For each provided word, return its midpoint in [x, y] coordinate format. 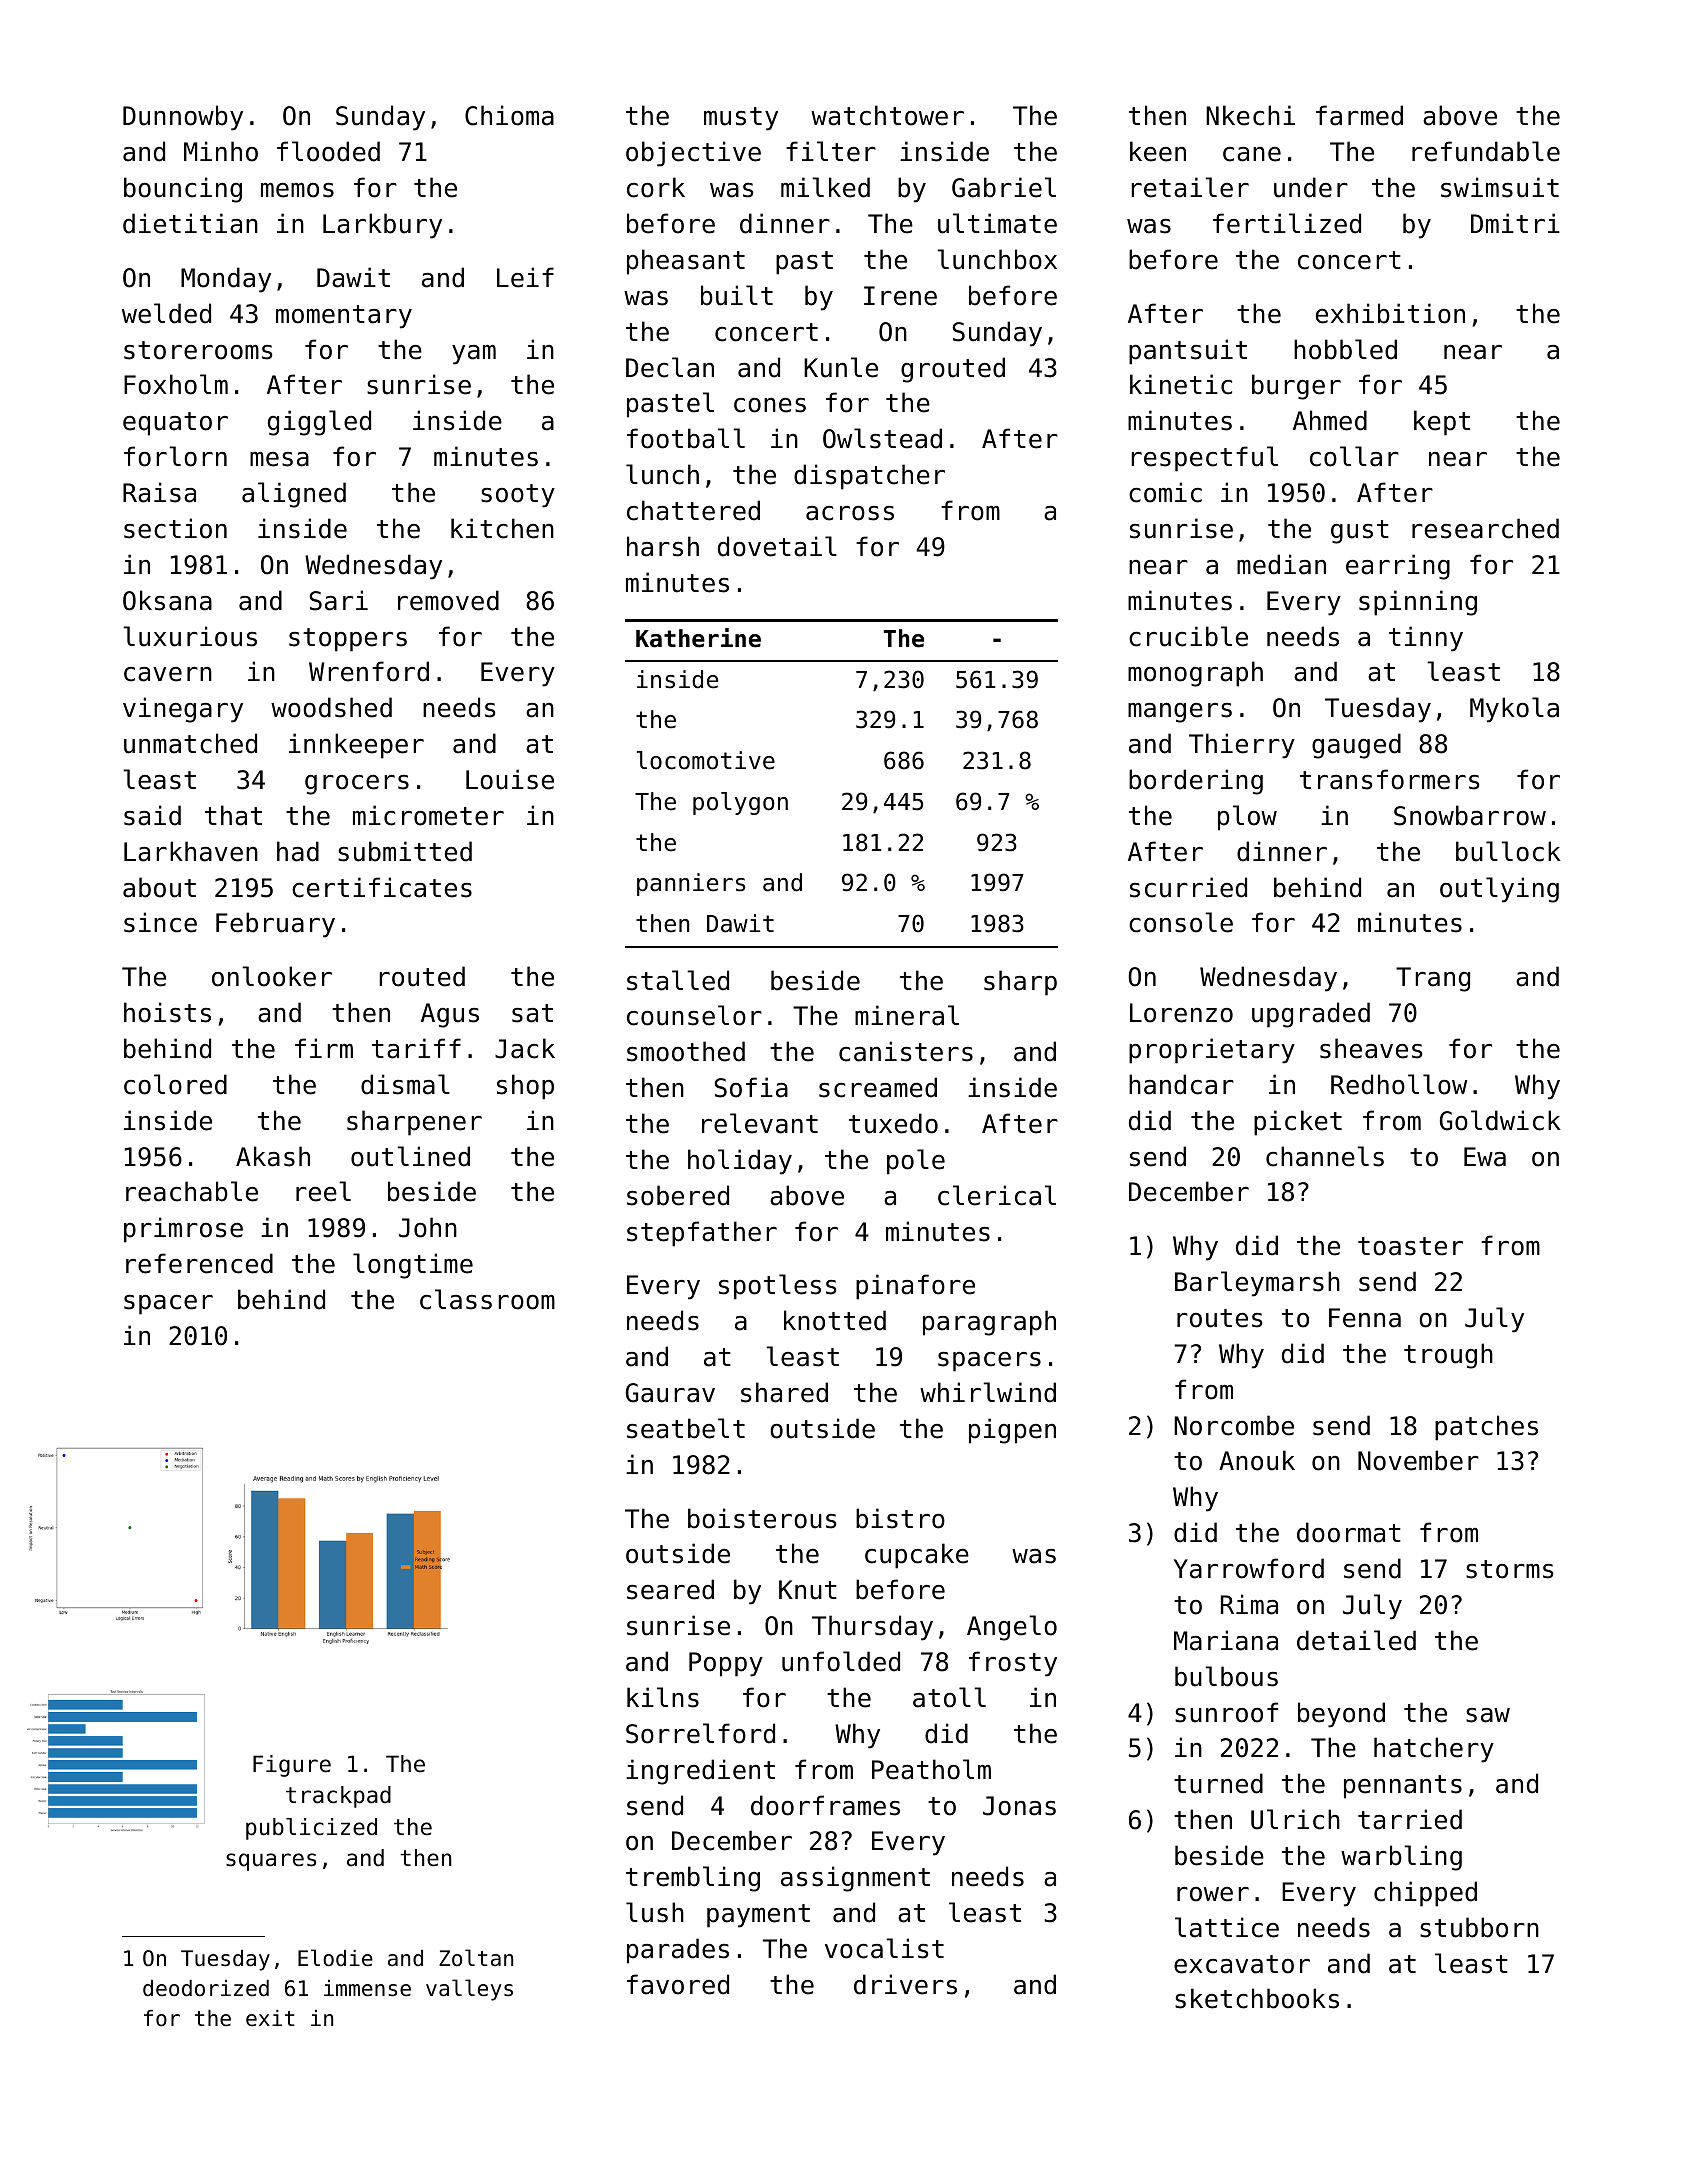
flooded [328, 151]
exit [270, 2018]
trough [1448, 1356]
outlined [410, 1156]
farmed [1359, 115]
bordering [1196, 782]
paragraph [989, 1323]
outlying [1499, 890]
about [159, 887]
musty [741, 119]
